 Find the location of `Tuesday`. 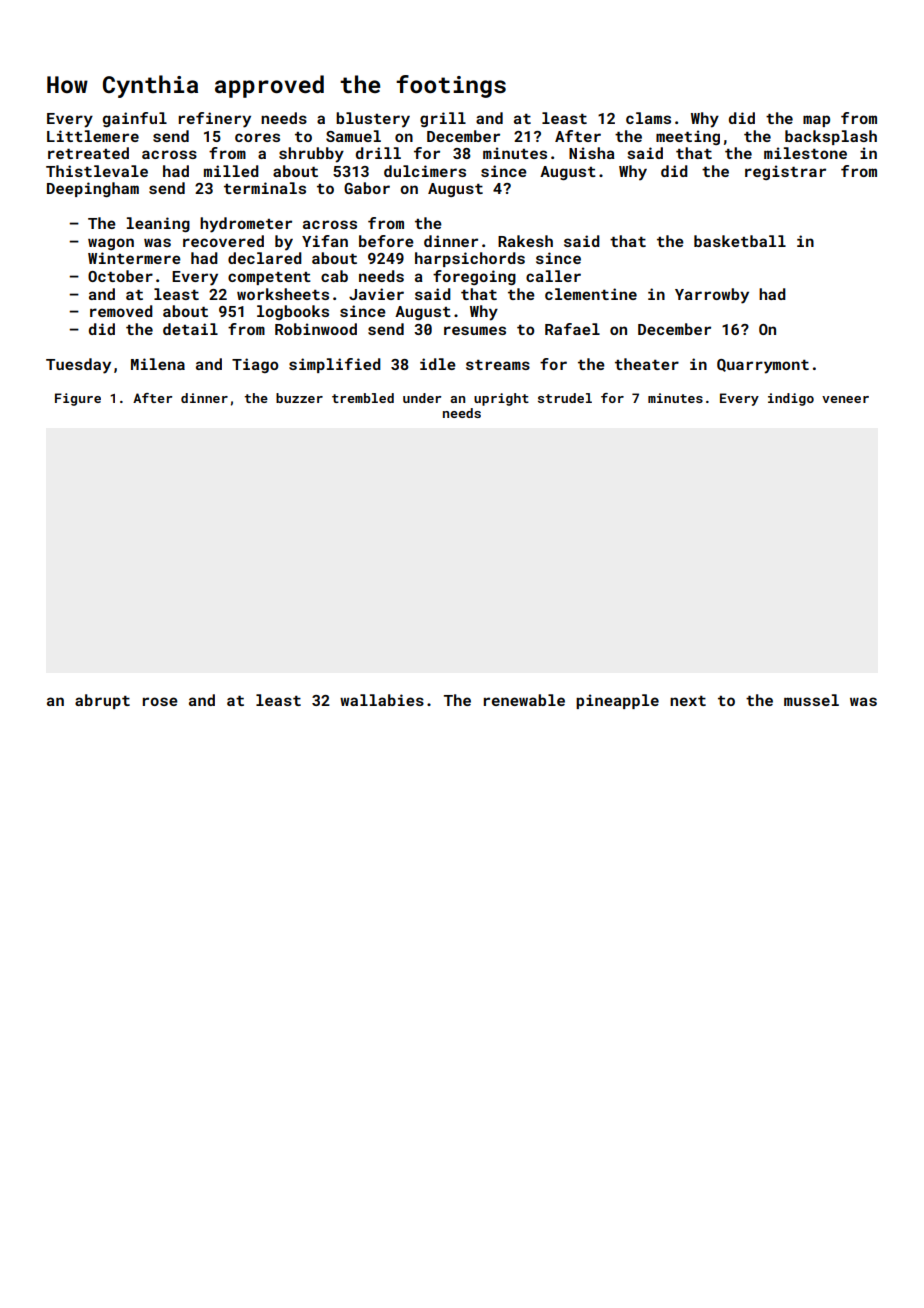

Tuesday is located at coordinates (78, 366).
